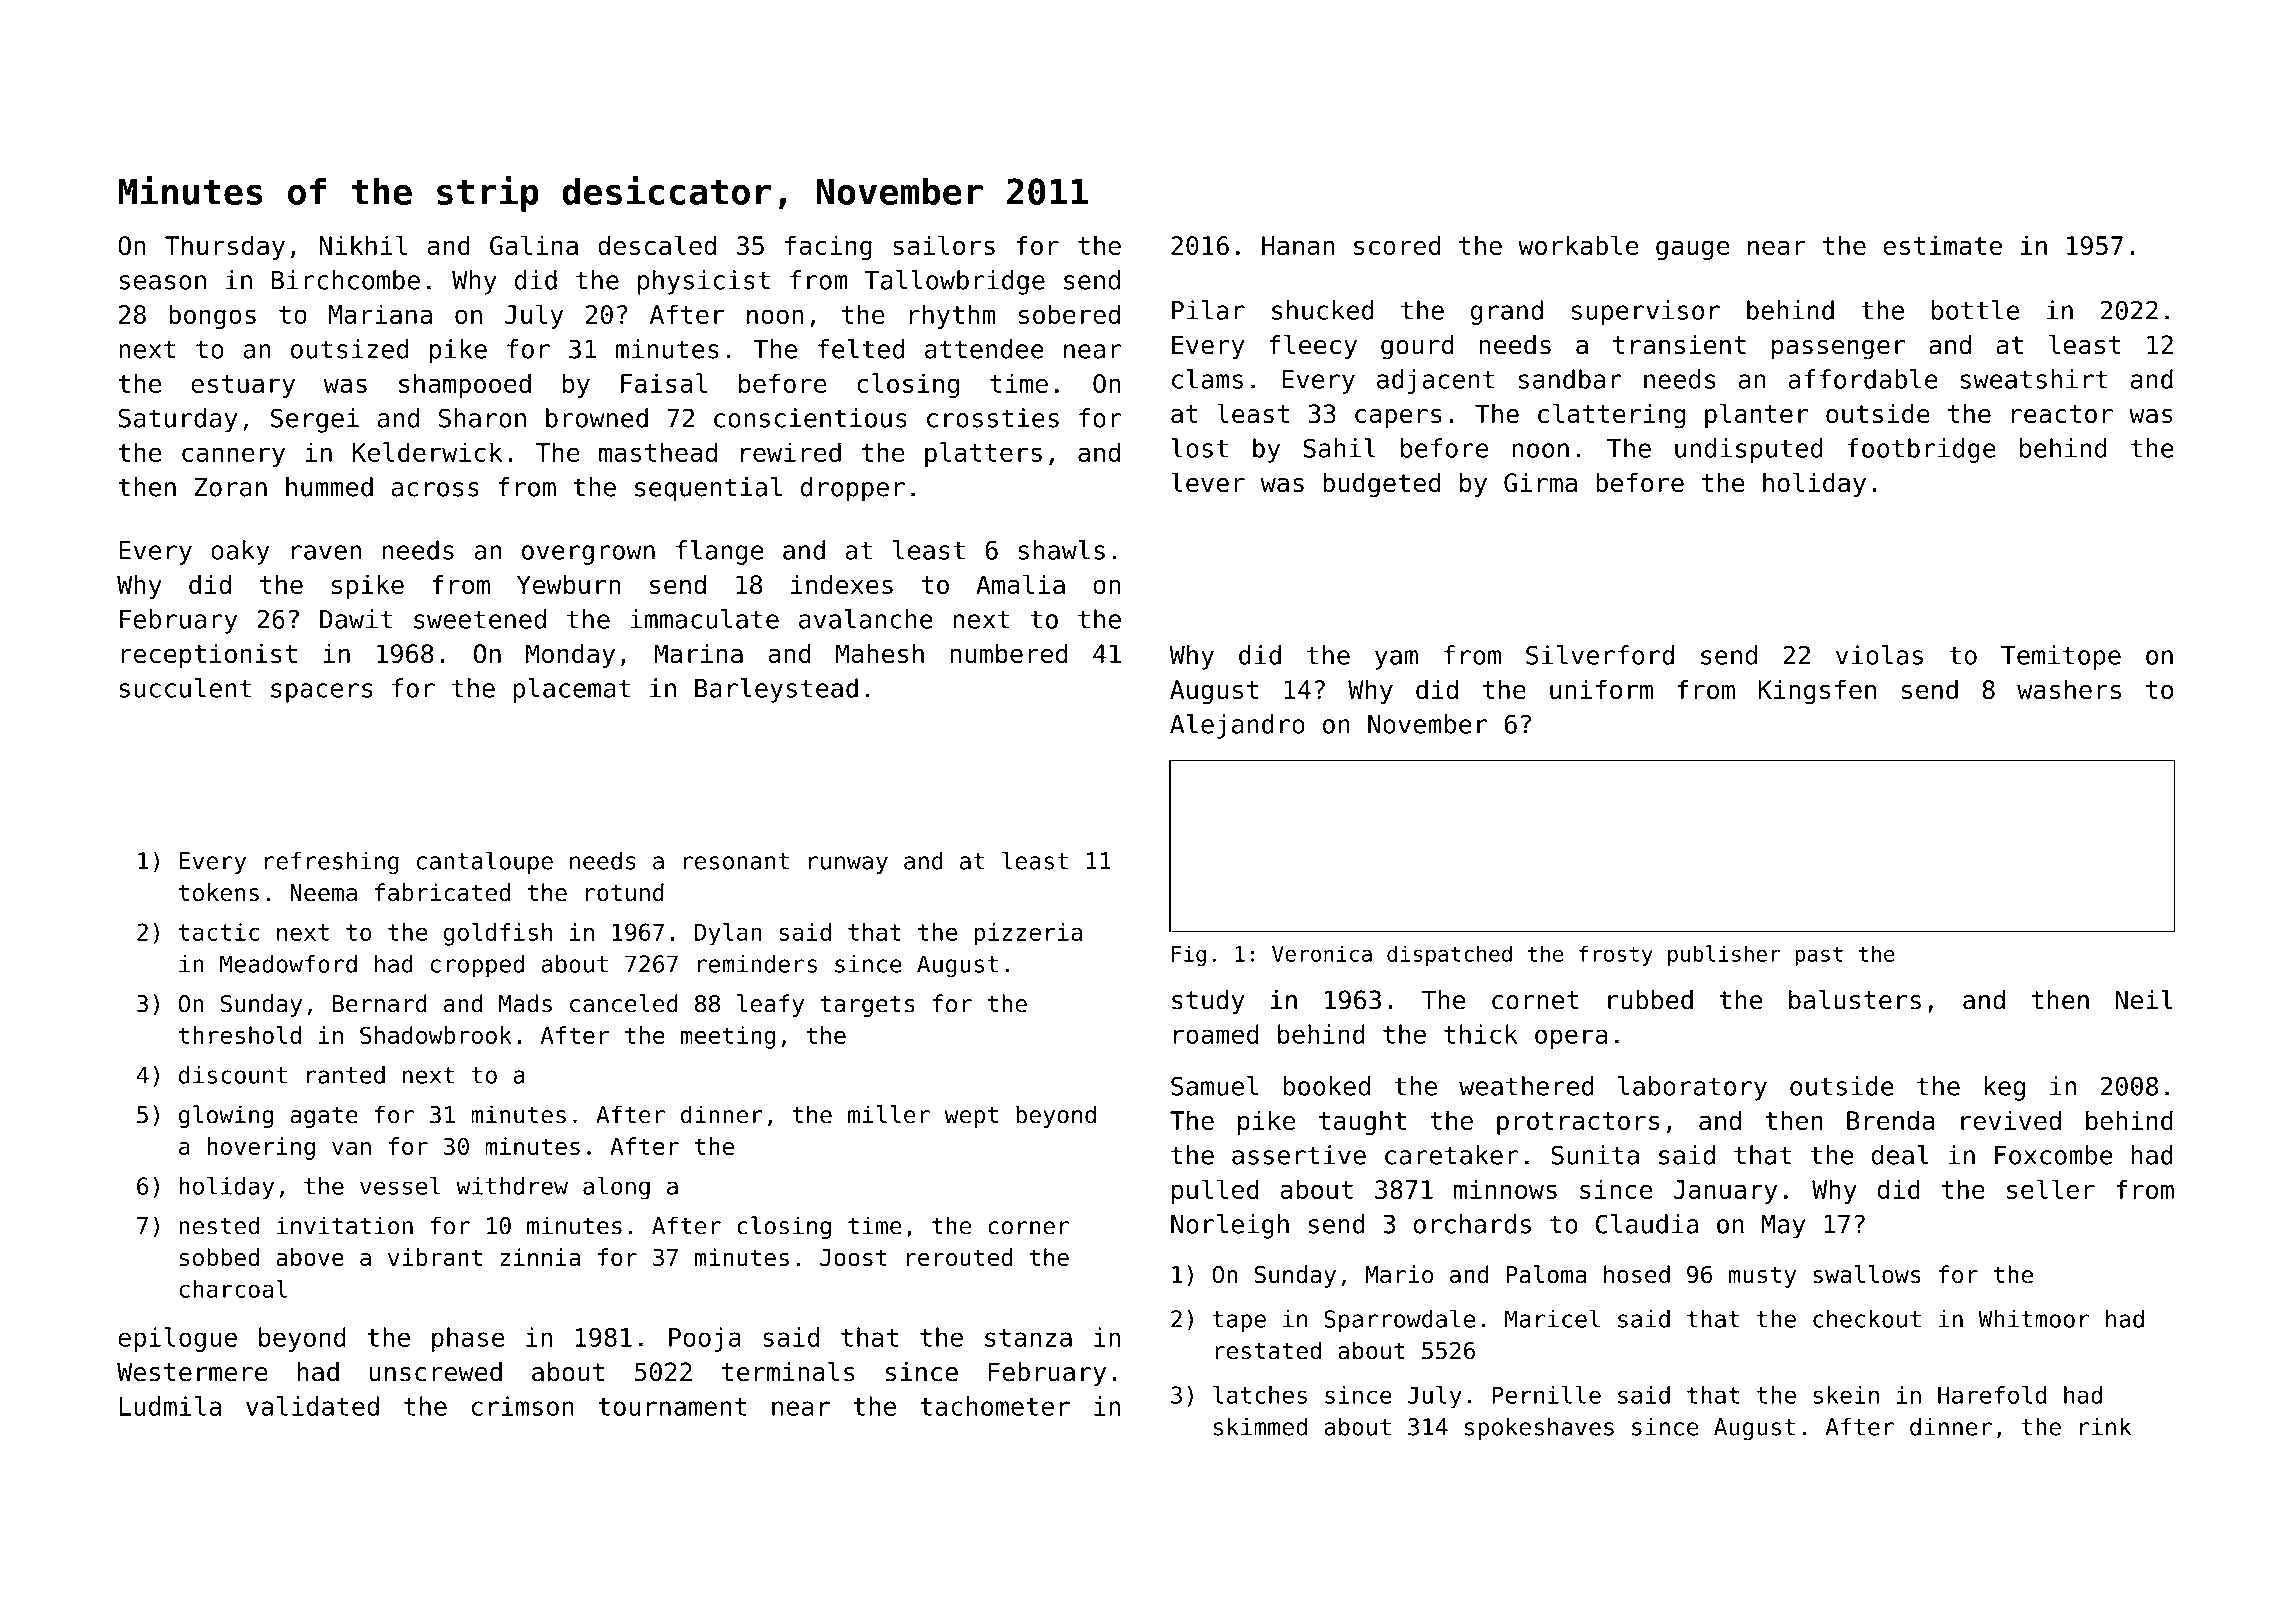  What do you see at coordinates (356, 619) in the screenshot?
I see `Dawit` at bounding box center [356, 619].
